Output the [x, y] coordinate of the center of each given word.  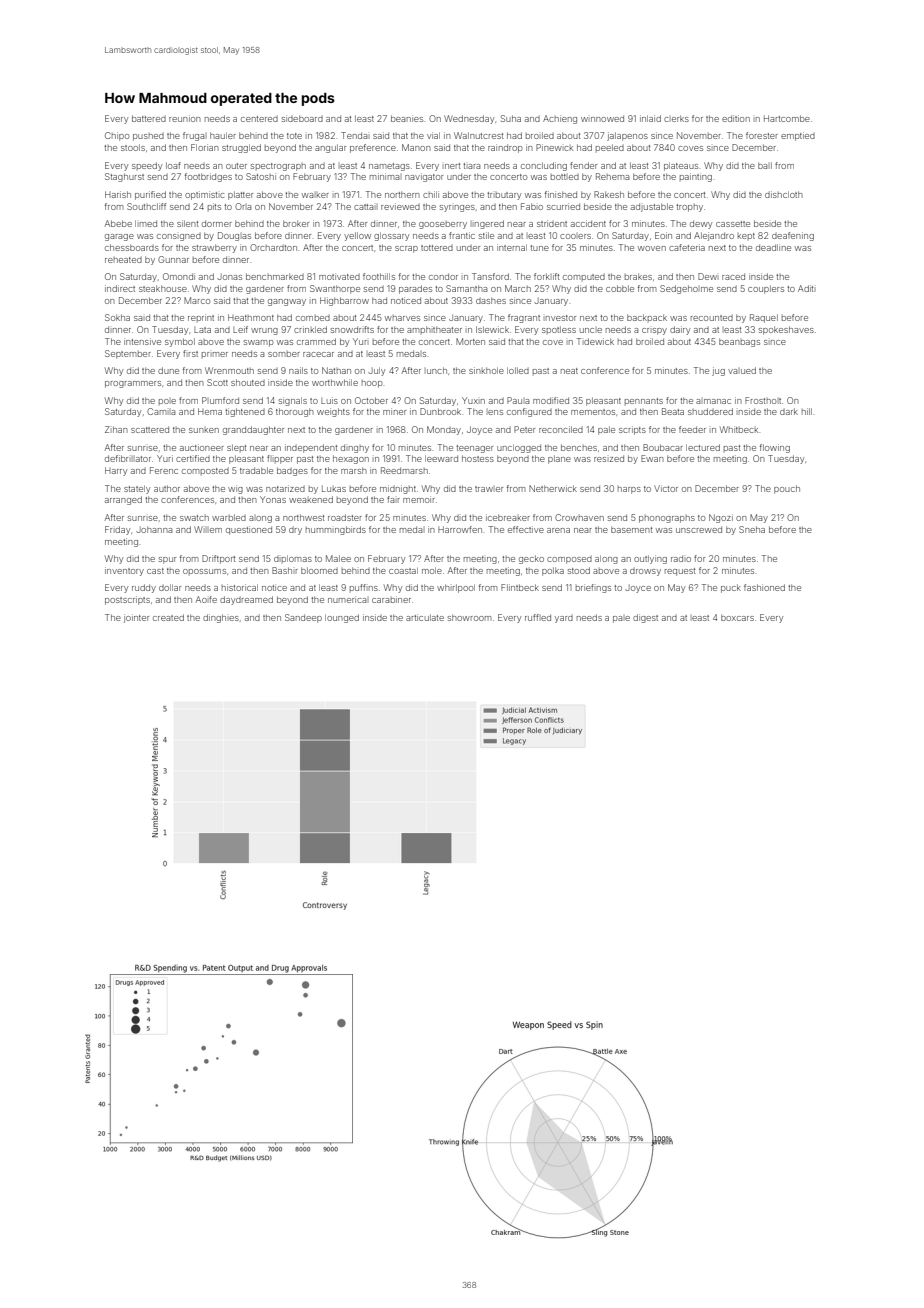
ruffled [538, 617]
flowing [775, 448]
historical [240, 587]
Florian [205, 147]
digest [645, 618]
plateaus [681, 166]
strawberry [214, 248]
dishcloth [784, 194]
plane [559, 459]
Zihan [116, 429]
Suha [511, 118]
